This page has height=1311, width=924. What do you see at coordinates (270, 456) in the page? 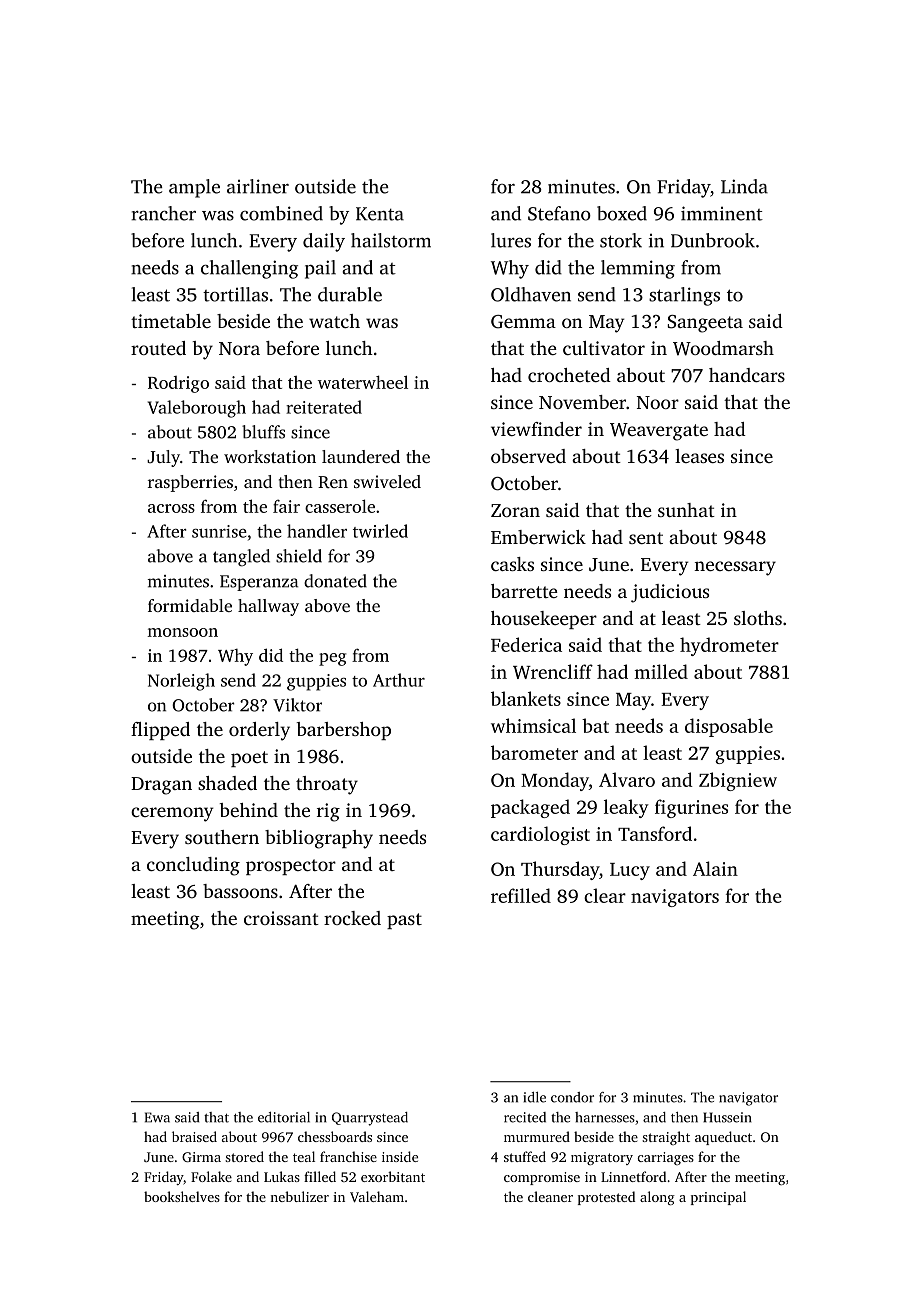
I see `workstation` at bounding box center [270, 456].
